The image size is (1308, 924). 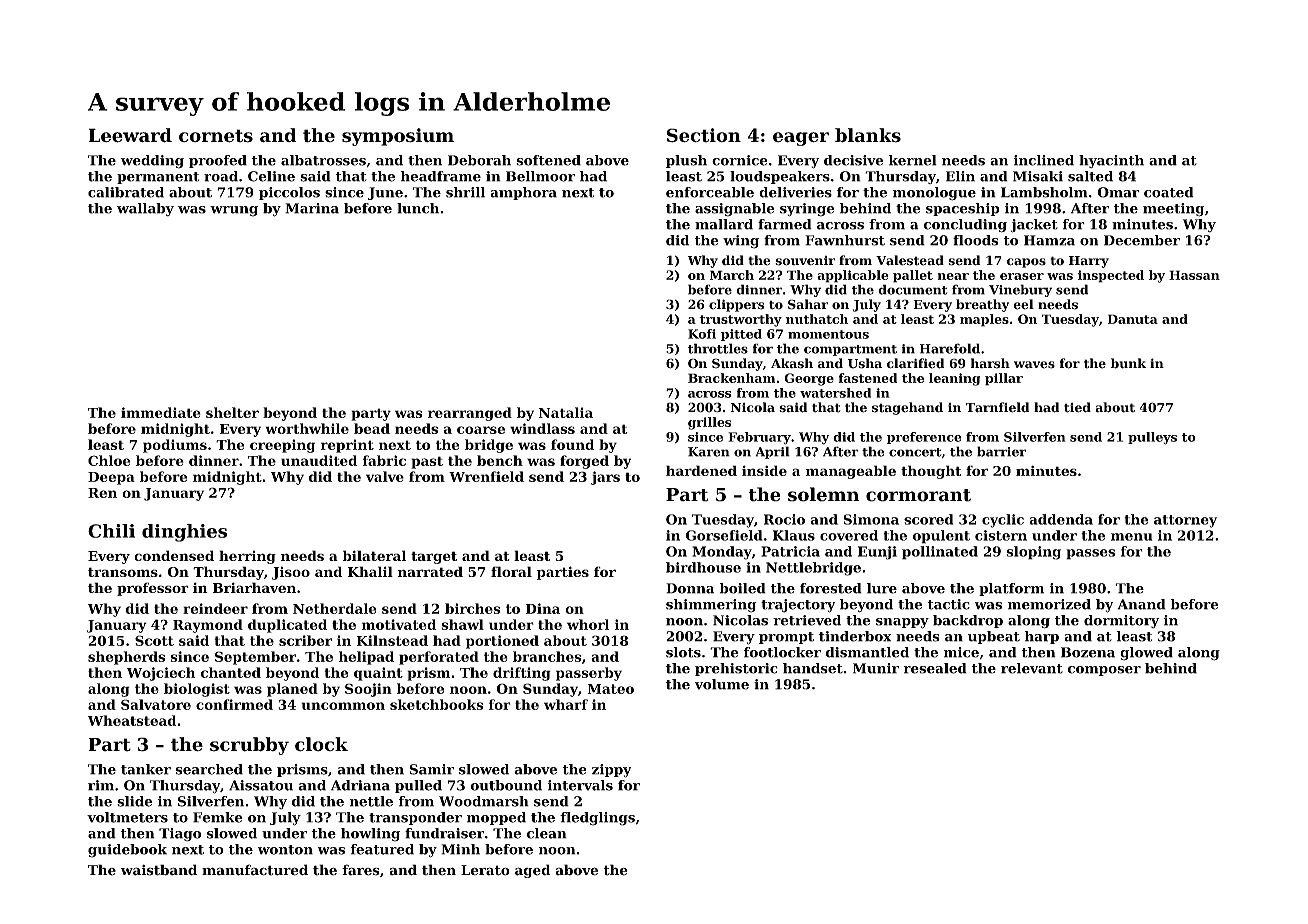 What do you see at coordinates (764, 470) in the page?
I see `inside` at bounding box center [764, 470].
